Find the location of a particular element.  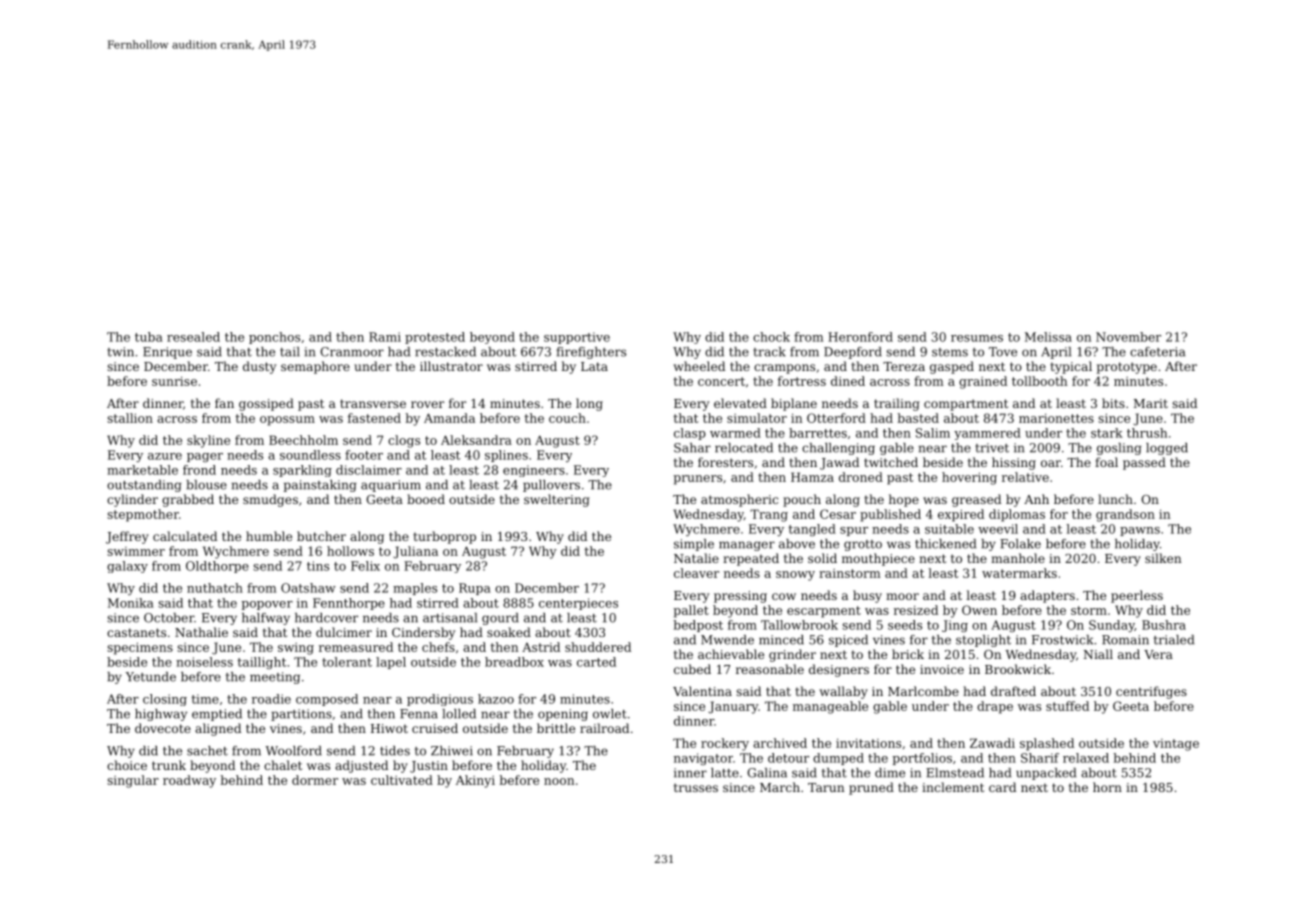

January is located at coordinates (733, 707).
